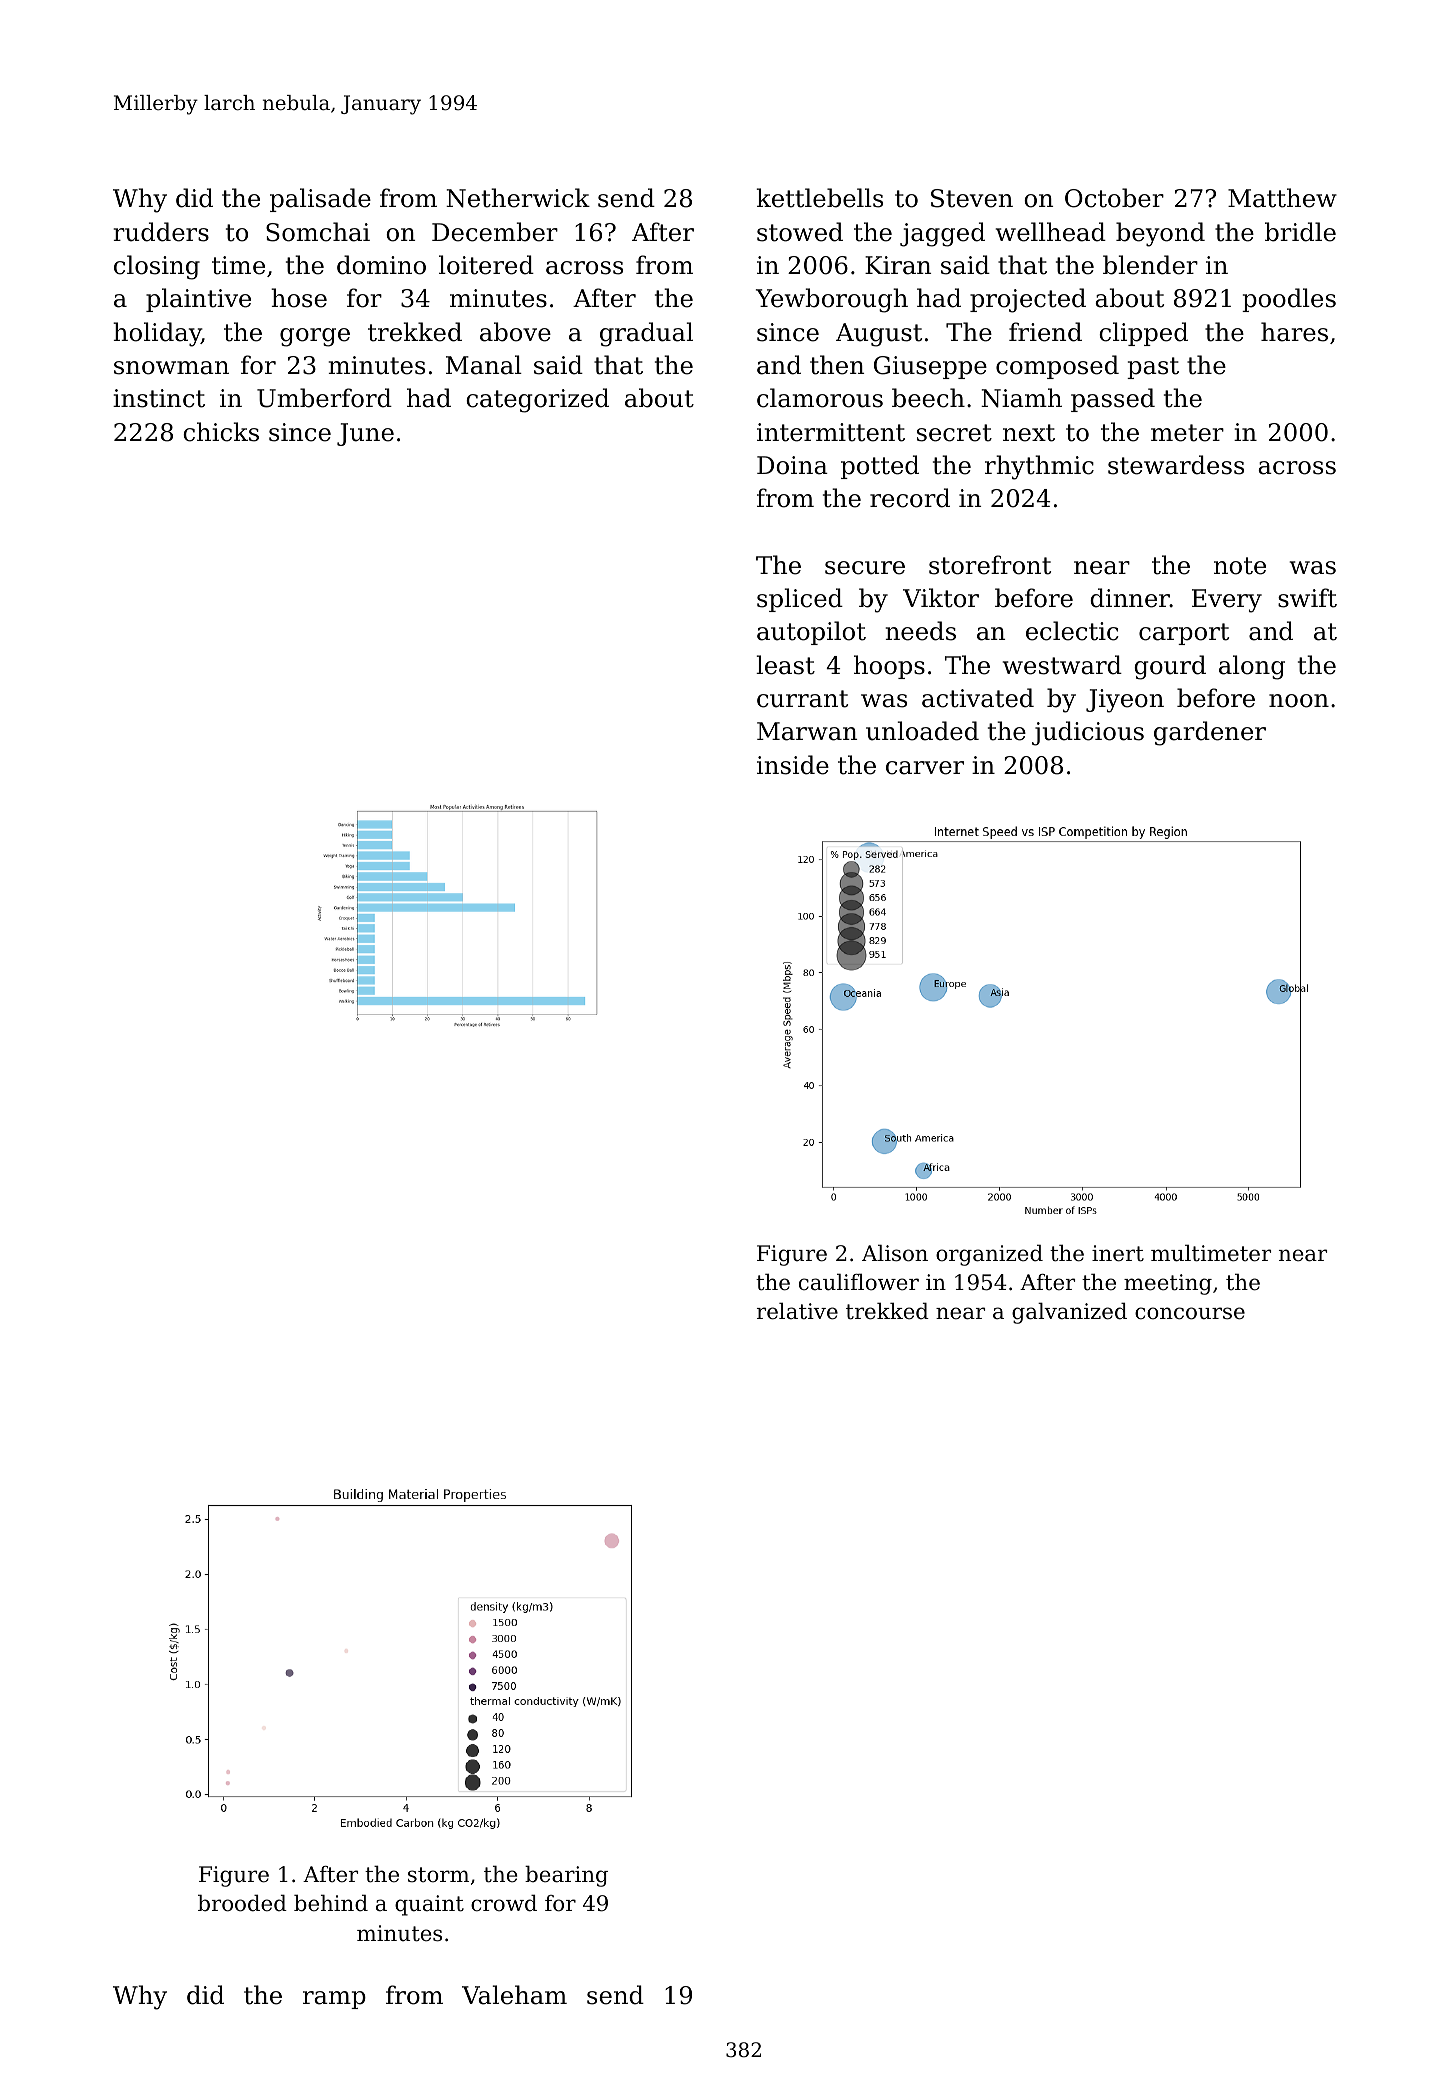 This screenshot has height=2100, width=1450. Describe the element at coordinates (429, 1905) in the screenshot. I see `quaint` at that location.
